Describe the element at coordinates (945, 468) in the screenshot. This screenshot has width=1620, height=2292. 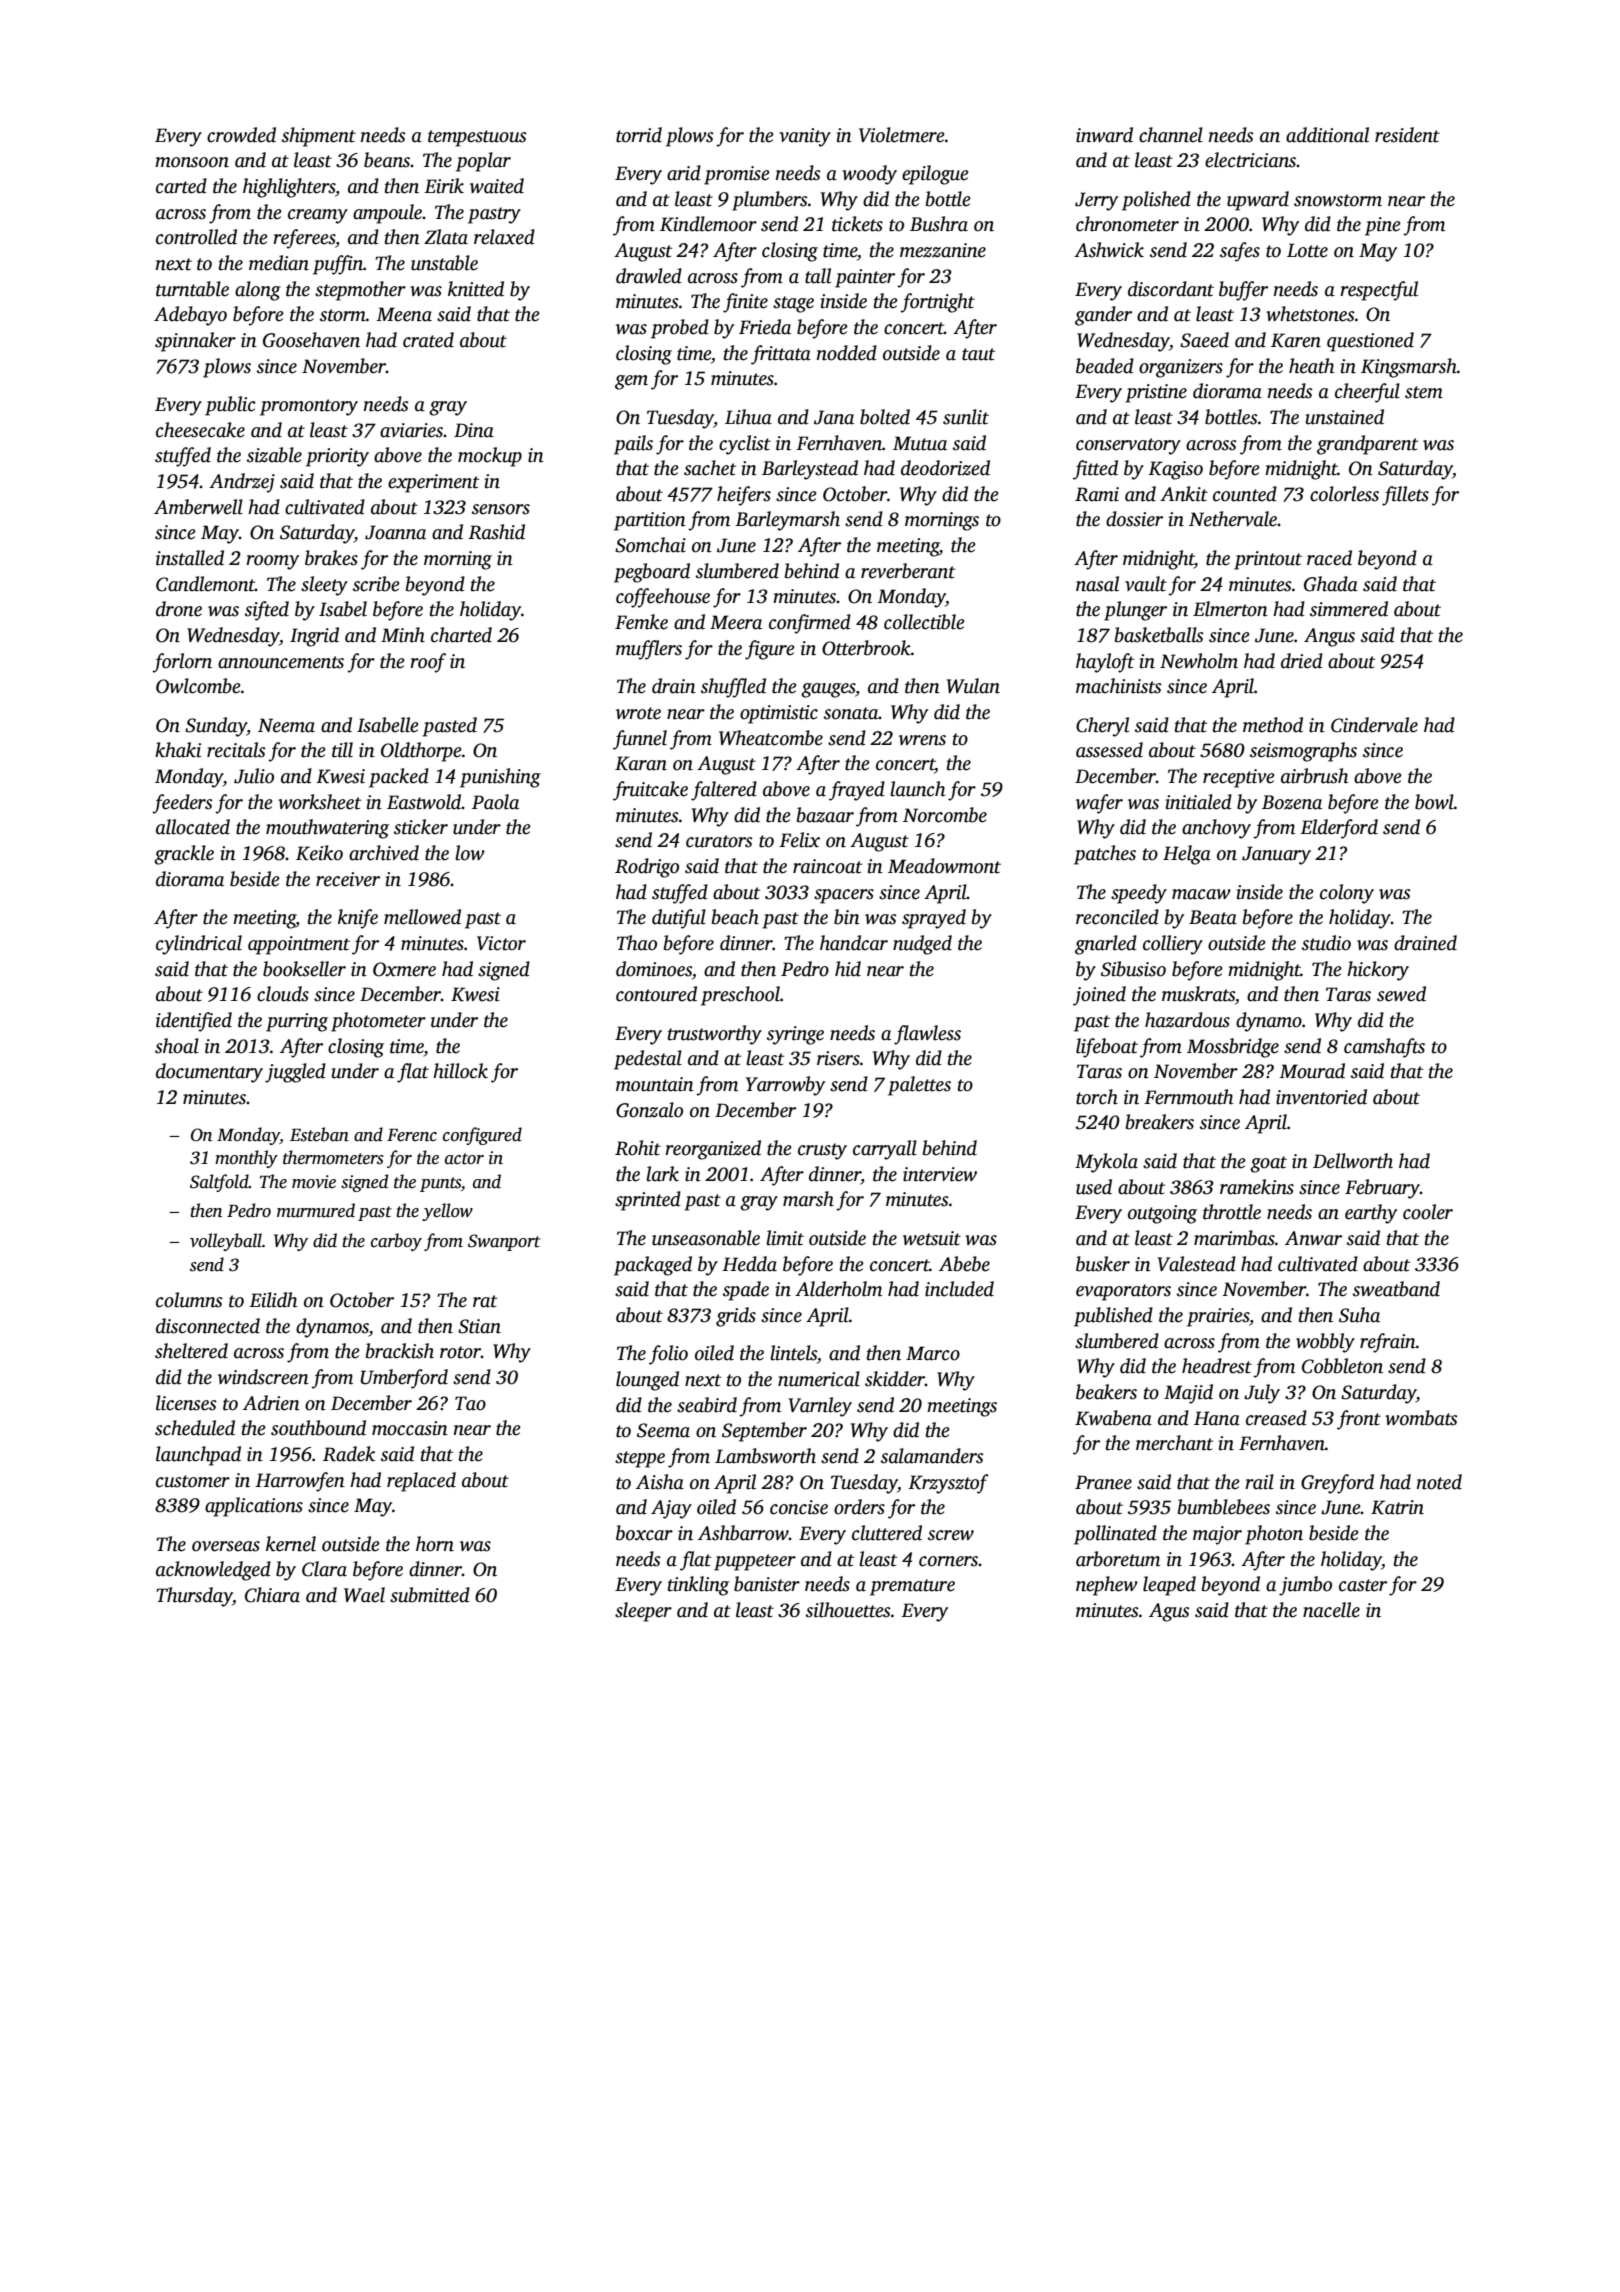
I see `deodorized` at that location.
